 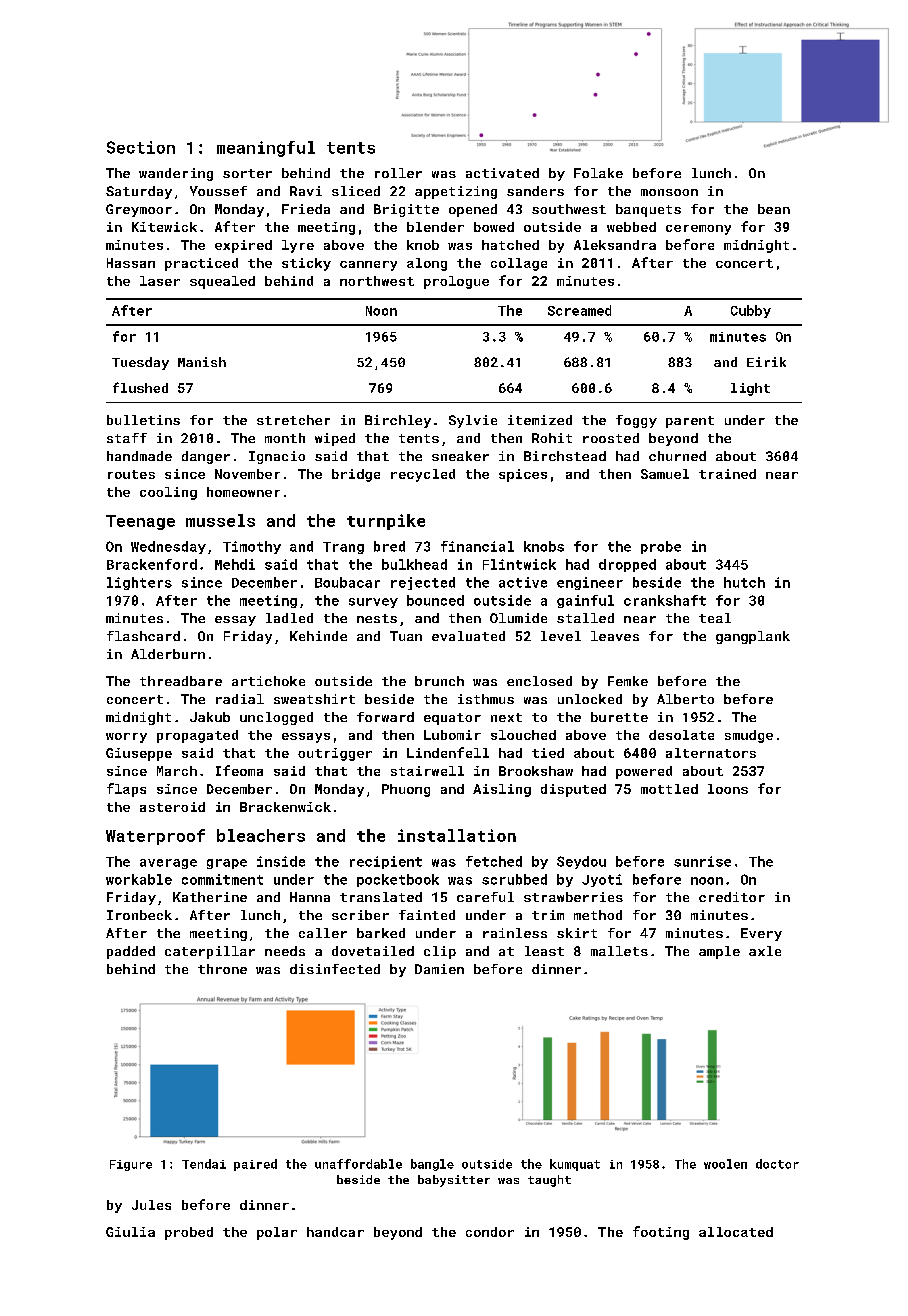 What do you see at coordinates (347, 582) in the screenshot?
I see `Boubacar` at bounding box center [347, 582].
